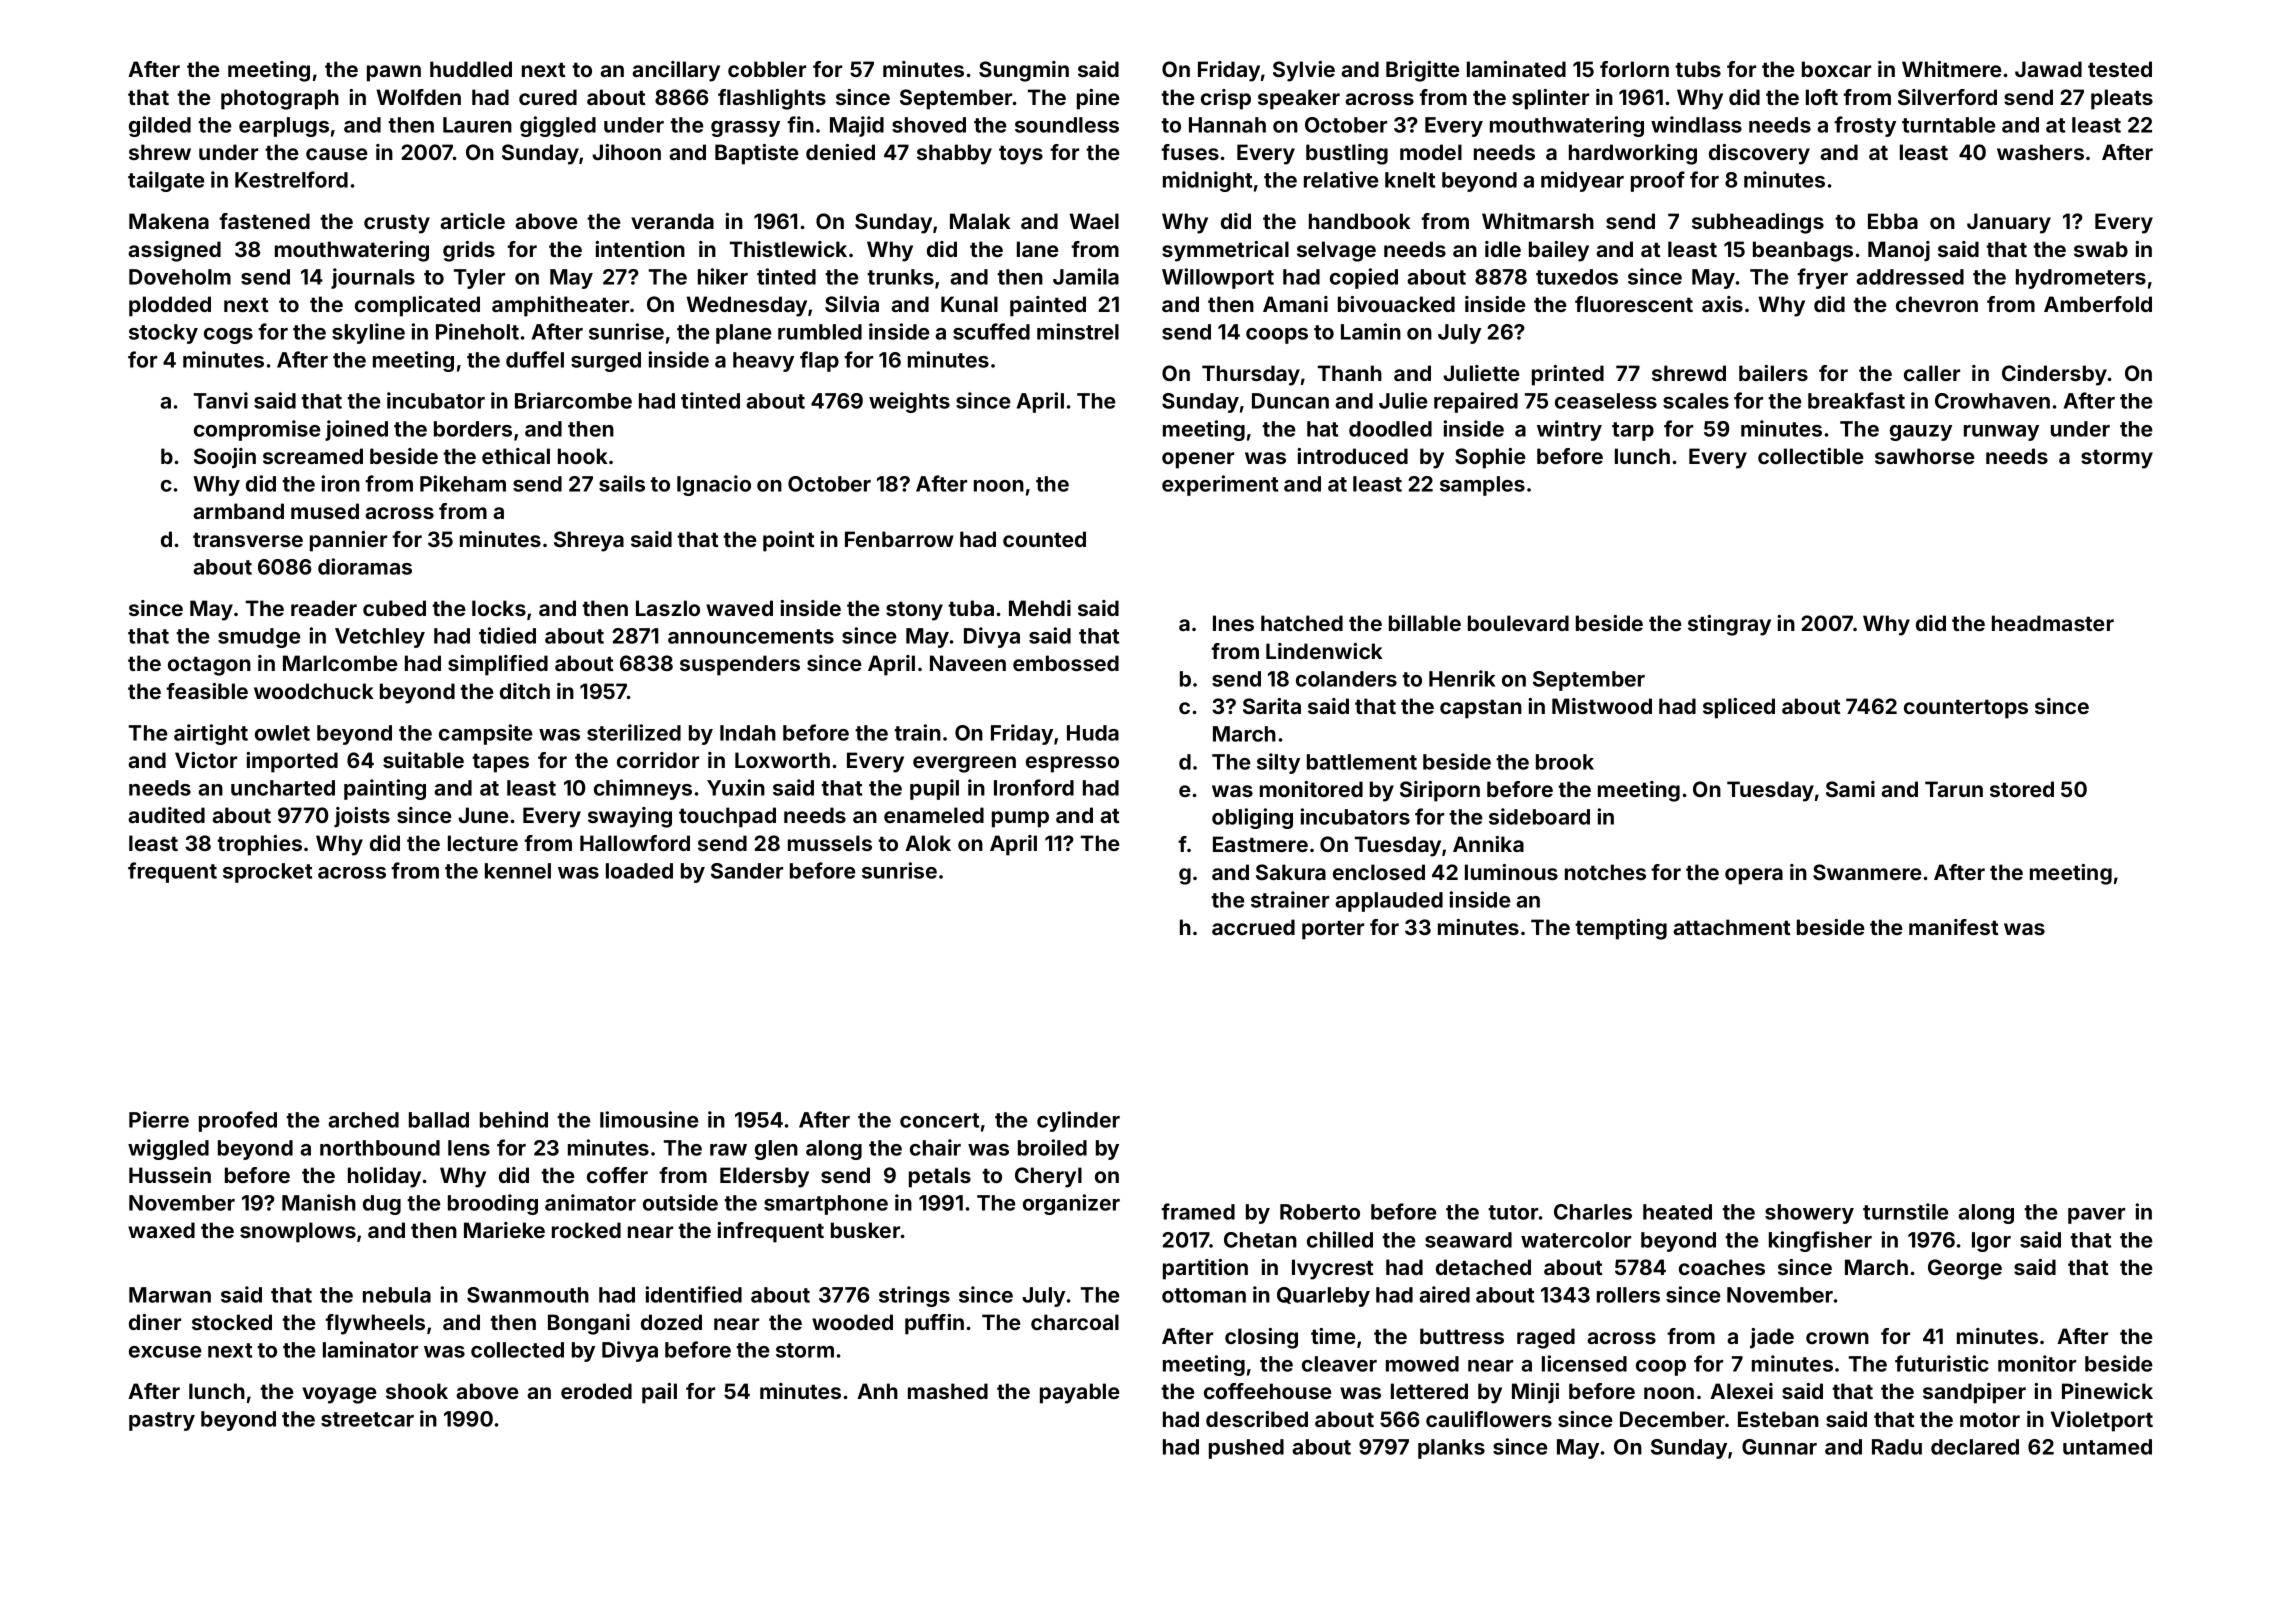  I want to click on showery, so click(1809, 1214).
